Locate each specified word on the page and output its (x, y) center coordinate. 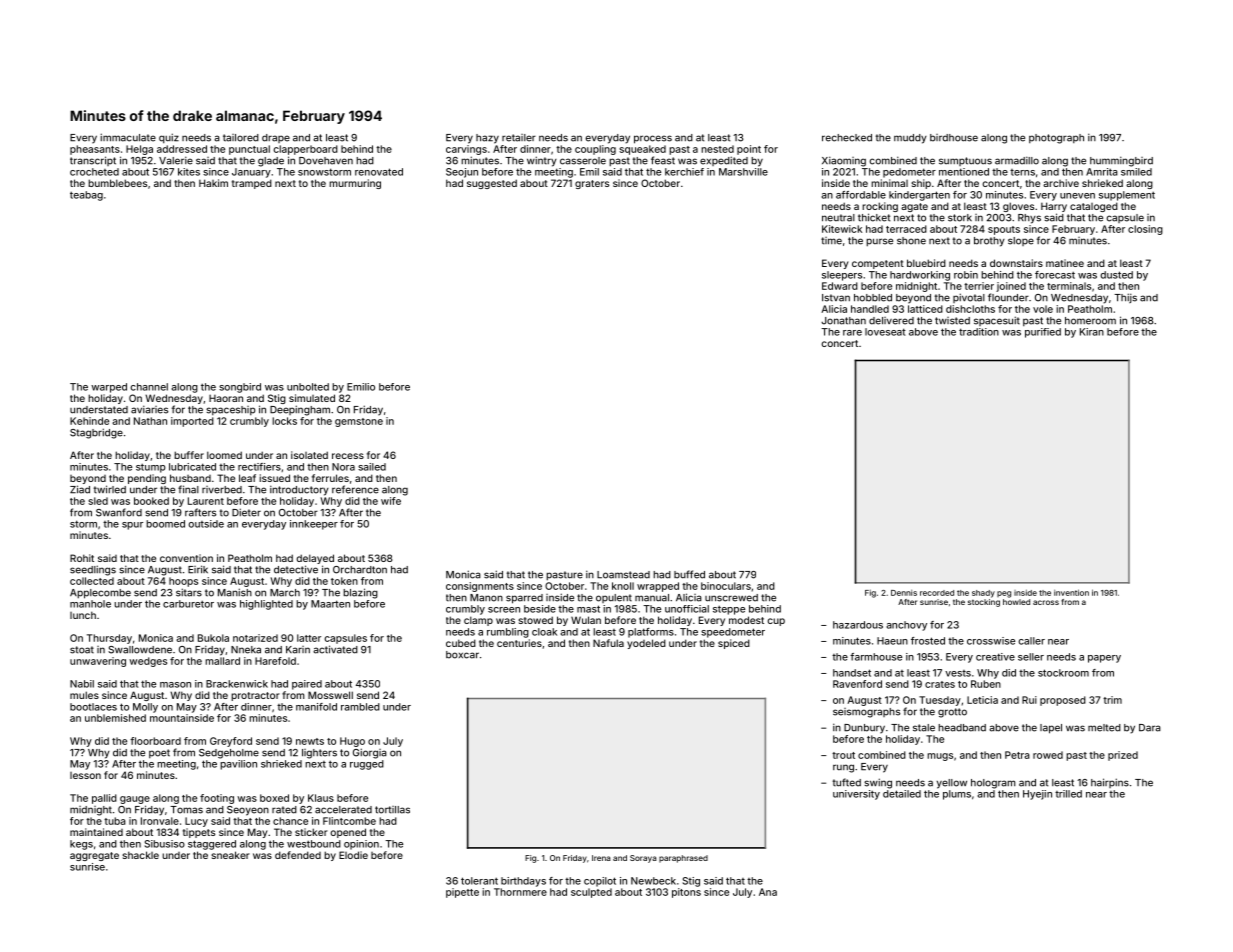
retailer (519, 138)
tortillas (392, 810)
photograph (1056, 139)
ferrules (330, 478)
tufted (847, 782)
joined (1011, 287)
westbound (314, 844)
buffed (689, 574)
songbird (240, 388)
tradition (979, 332)
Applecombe (100, 594)
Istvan (836, 298)
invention (1071, 592)
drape (276, 138)
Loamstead (623, 575)
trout (843, 755)
